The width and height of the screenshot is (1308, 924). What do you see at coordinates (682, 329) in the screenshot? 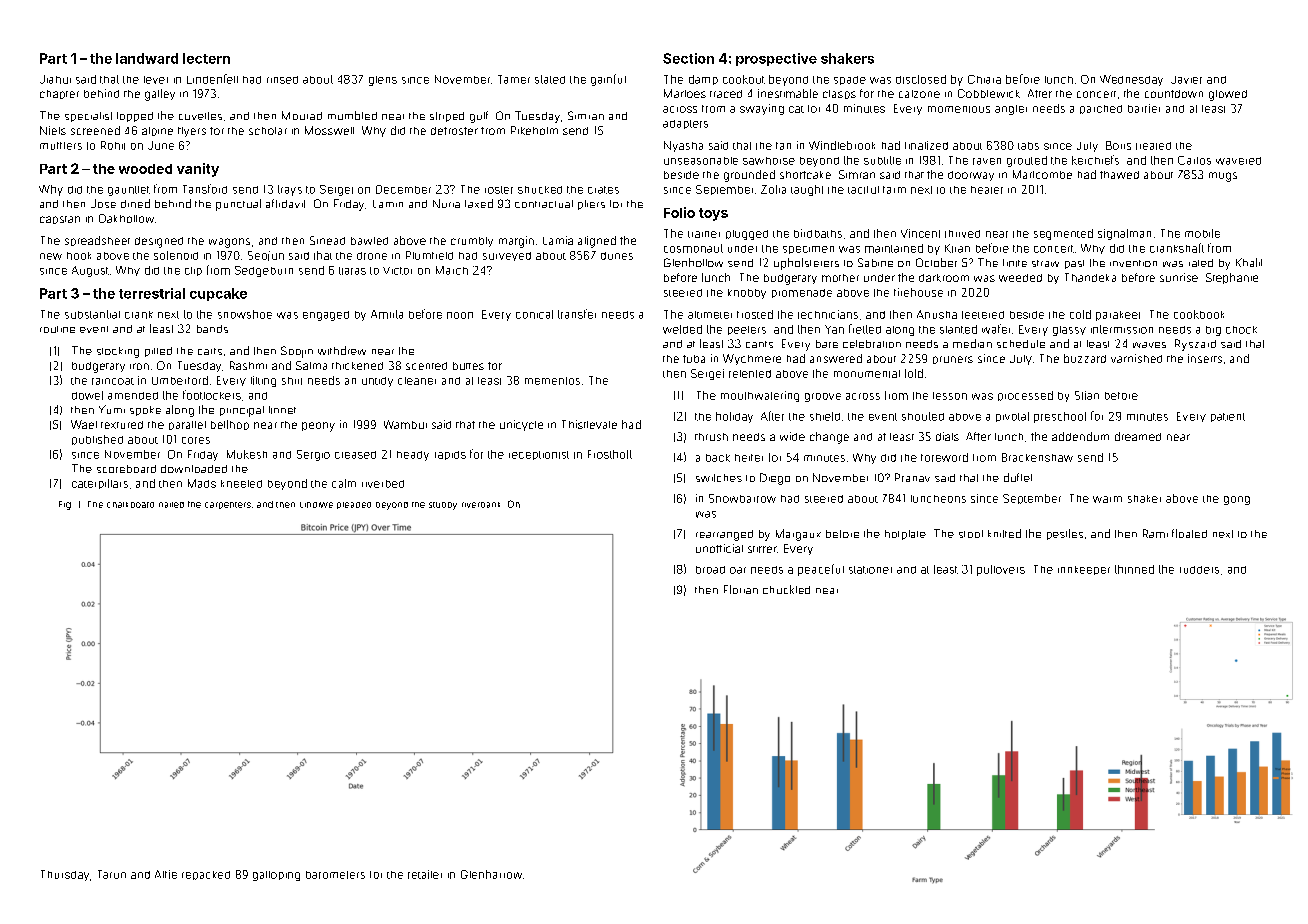
I see `welded` at bounding box center [682, 329].
